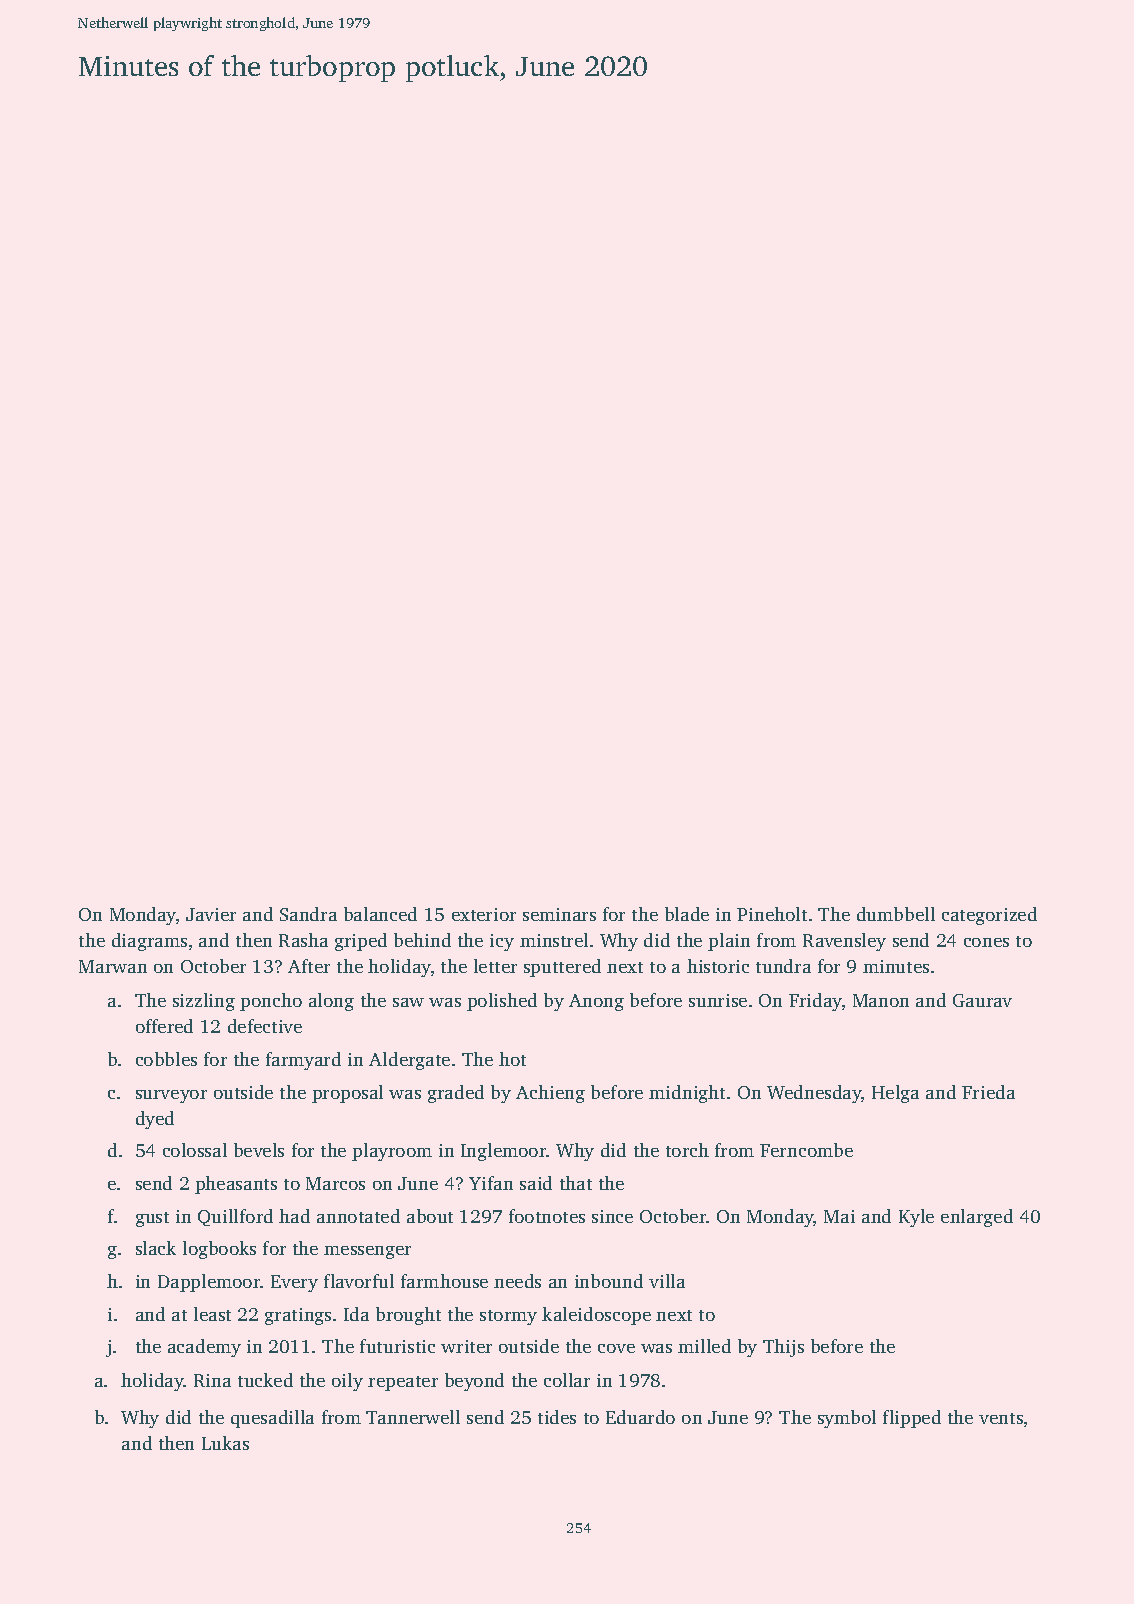 The height and width of the image is (1604, 1134). What do you see at coordinates (989, 916) in the image?
I see `categorized` at bounding box center [989, 916].
